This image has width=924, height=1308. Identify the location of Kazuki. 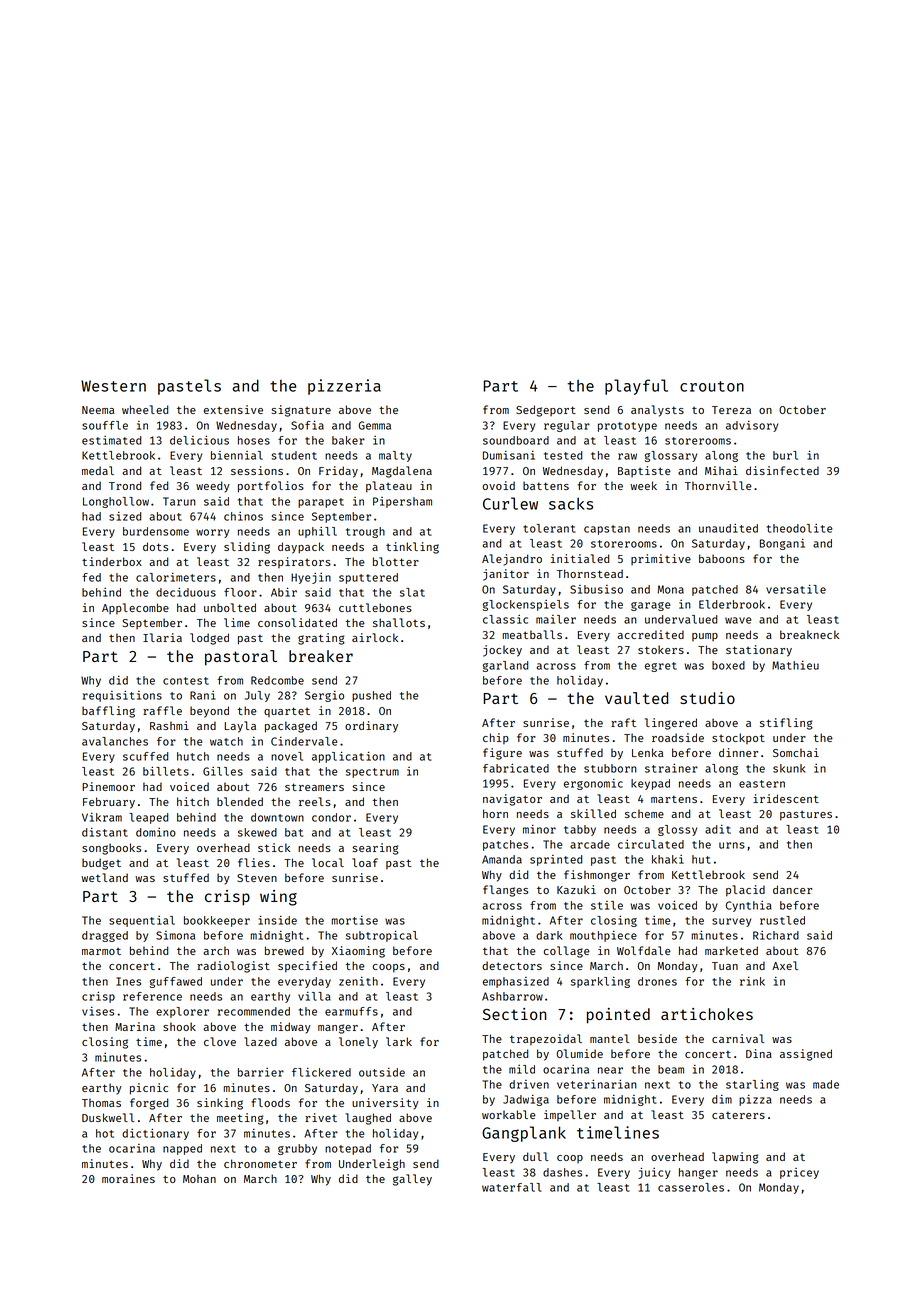
(576, 889).
